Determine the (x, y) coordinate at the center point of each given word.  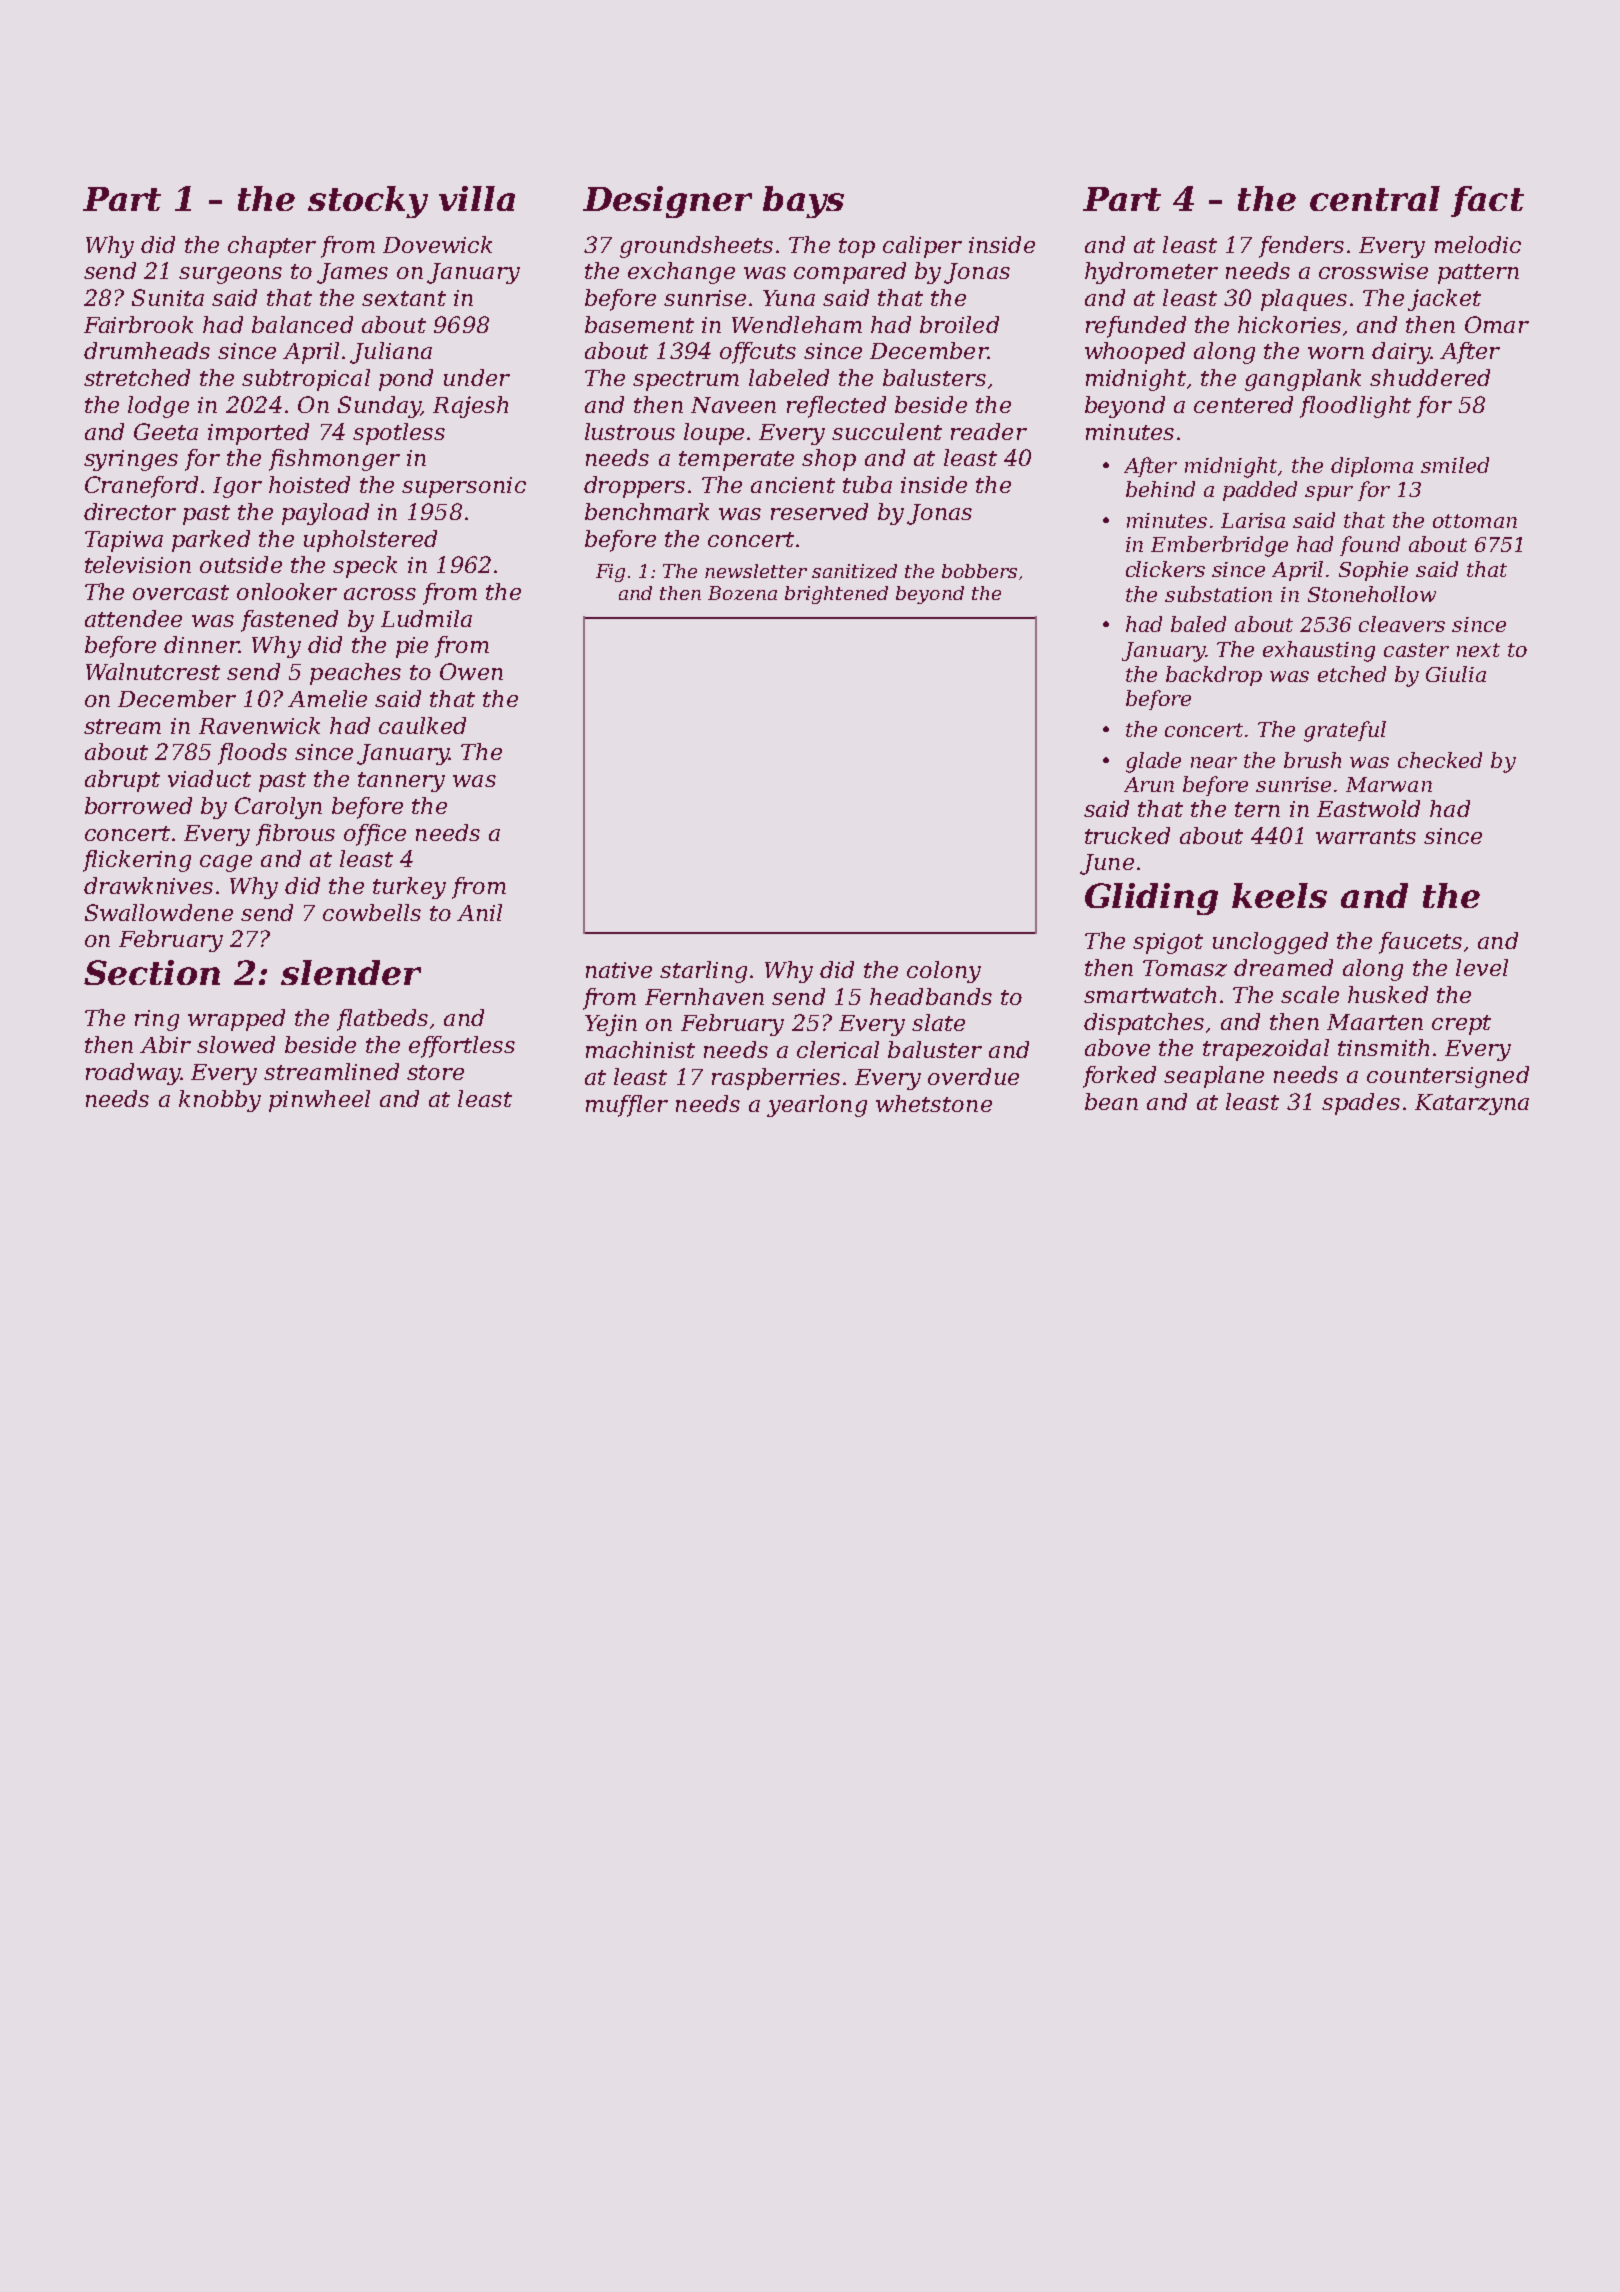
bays (803, 202)
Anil (479, 912)
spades (1361, 1104)
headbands (931, 996)
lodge (158, 407)
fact (1487, 201)
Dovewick (437, 244)
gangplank (1303, 380)
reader (989, 431)
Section (152, 972)
